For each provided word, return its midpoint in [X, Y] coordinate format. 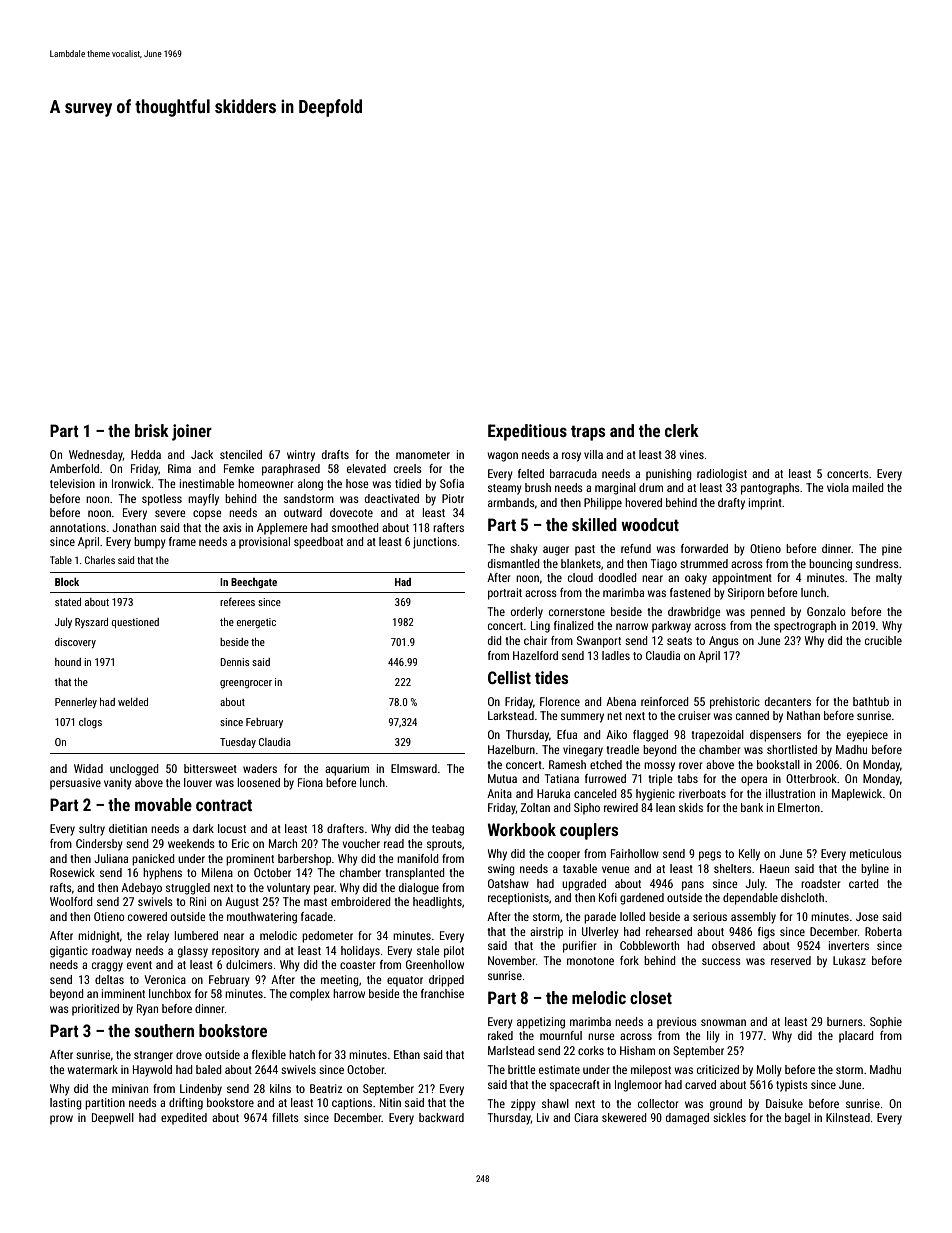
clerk [682, 430]
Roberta [883, 931]
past [585, 550]
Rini [198, 901]
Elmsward [414, 768]
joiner [192, 432]
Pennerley [76, 703]
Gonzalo [826, 611]
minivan [130, 1088]
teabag [448, 830]
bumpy [150, 543]
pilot [454, 952]
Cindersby [99, 845]
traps [588, 433]
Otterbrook [811, 778]
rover [690, 765]
